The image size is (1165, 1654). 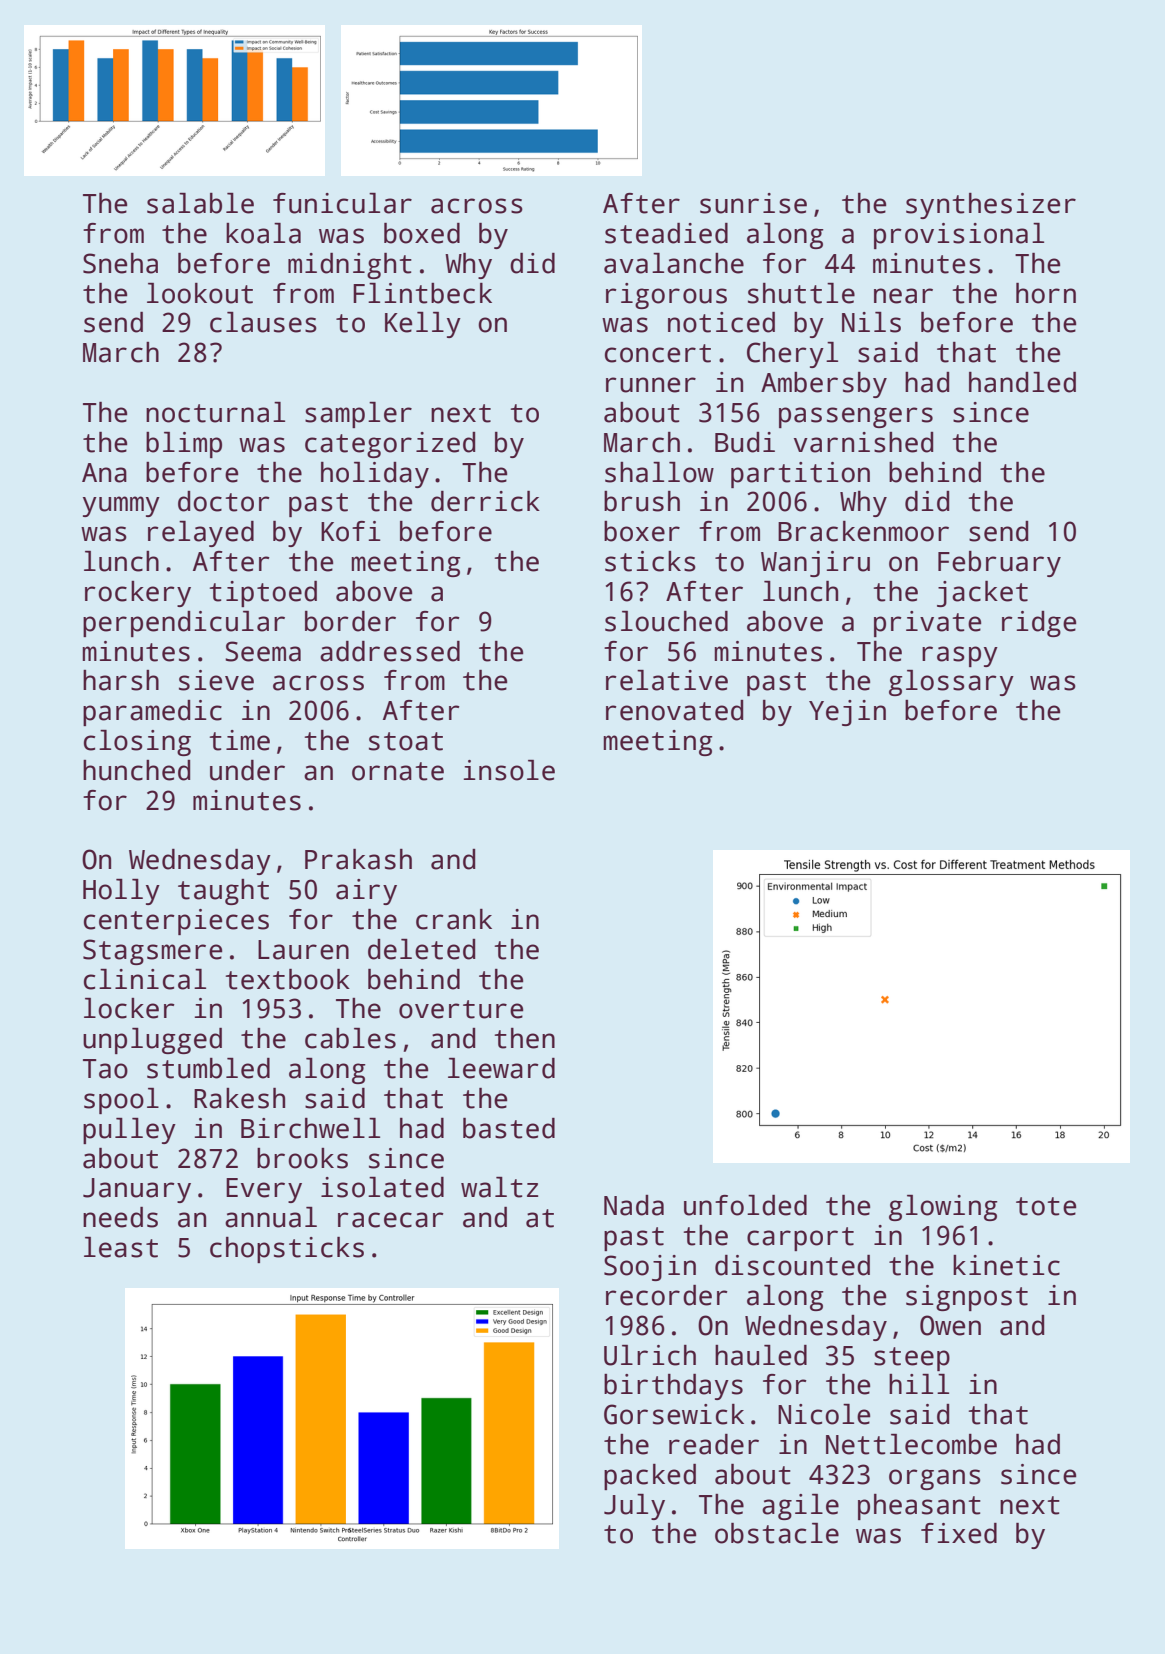 I want to click on Sneha, so click(x=120, y=263).
